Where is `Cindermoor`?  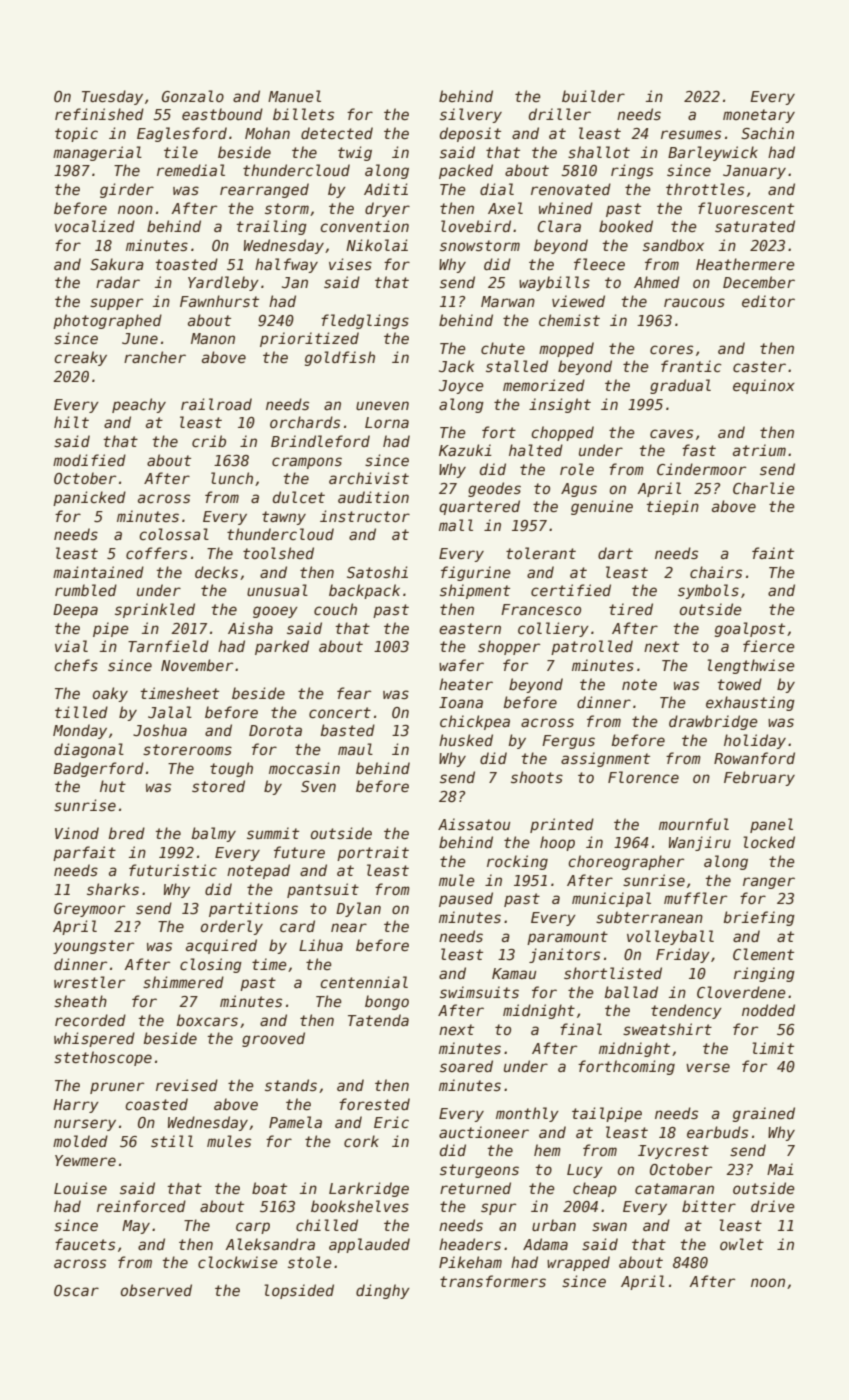 Cindermoor is located at coordinates (701, 469).
